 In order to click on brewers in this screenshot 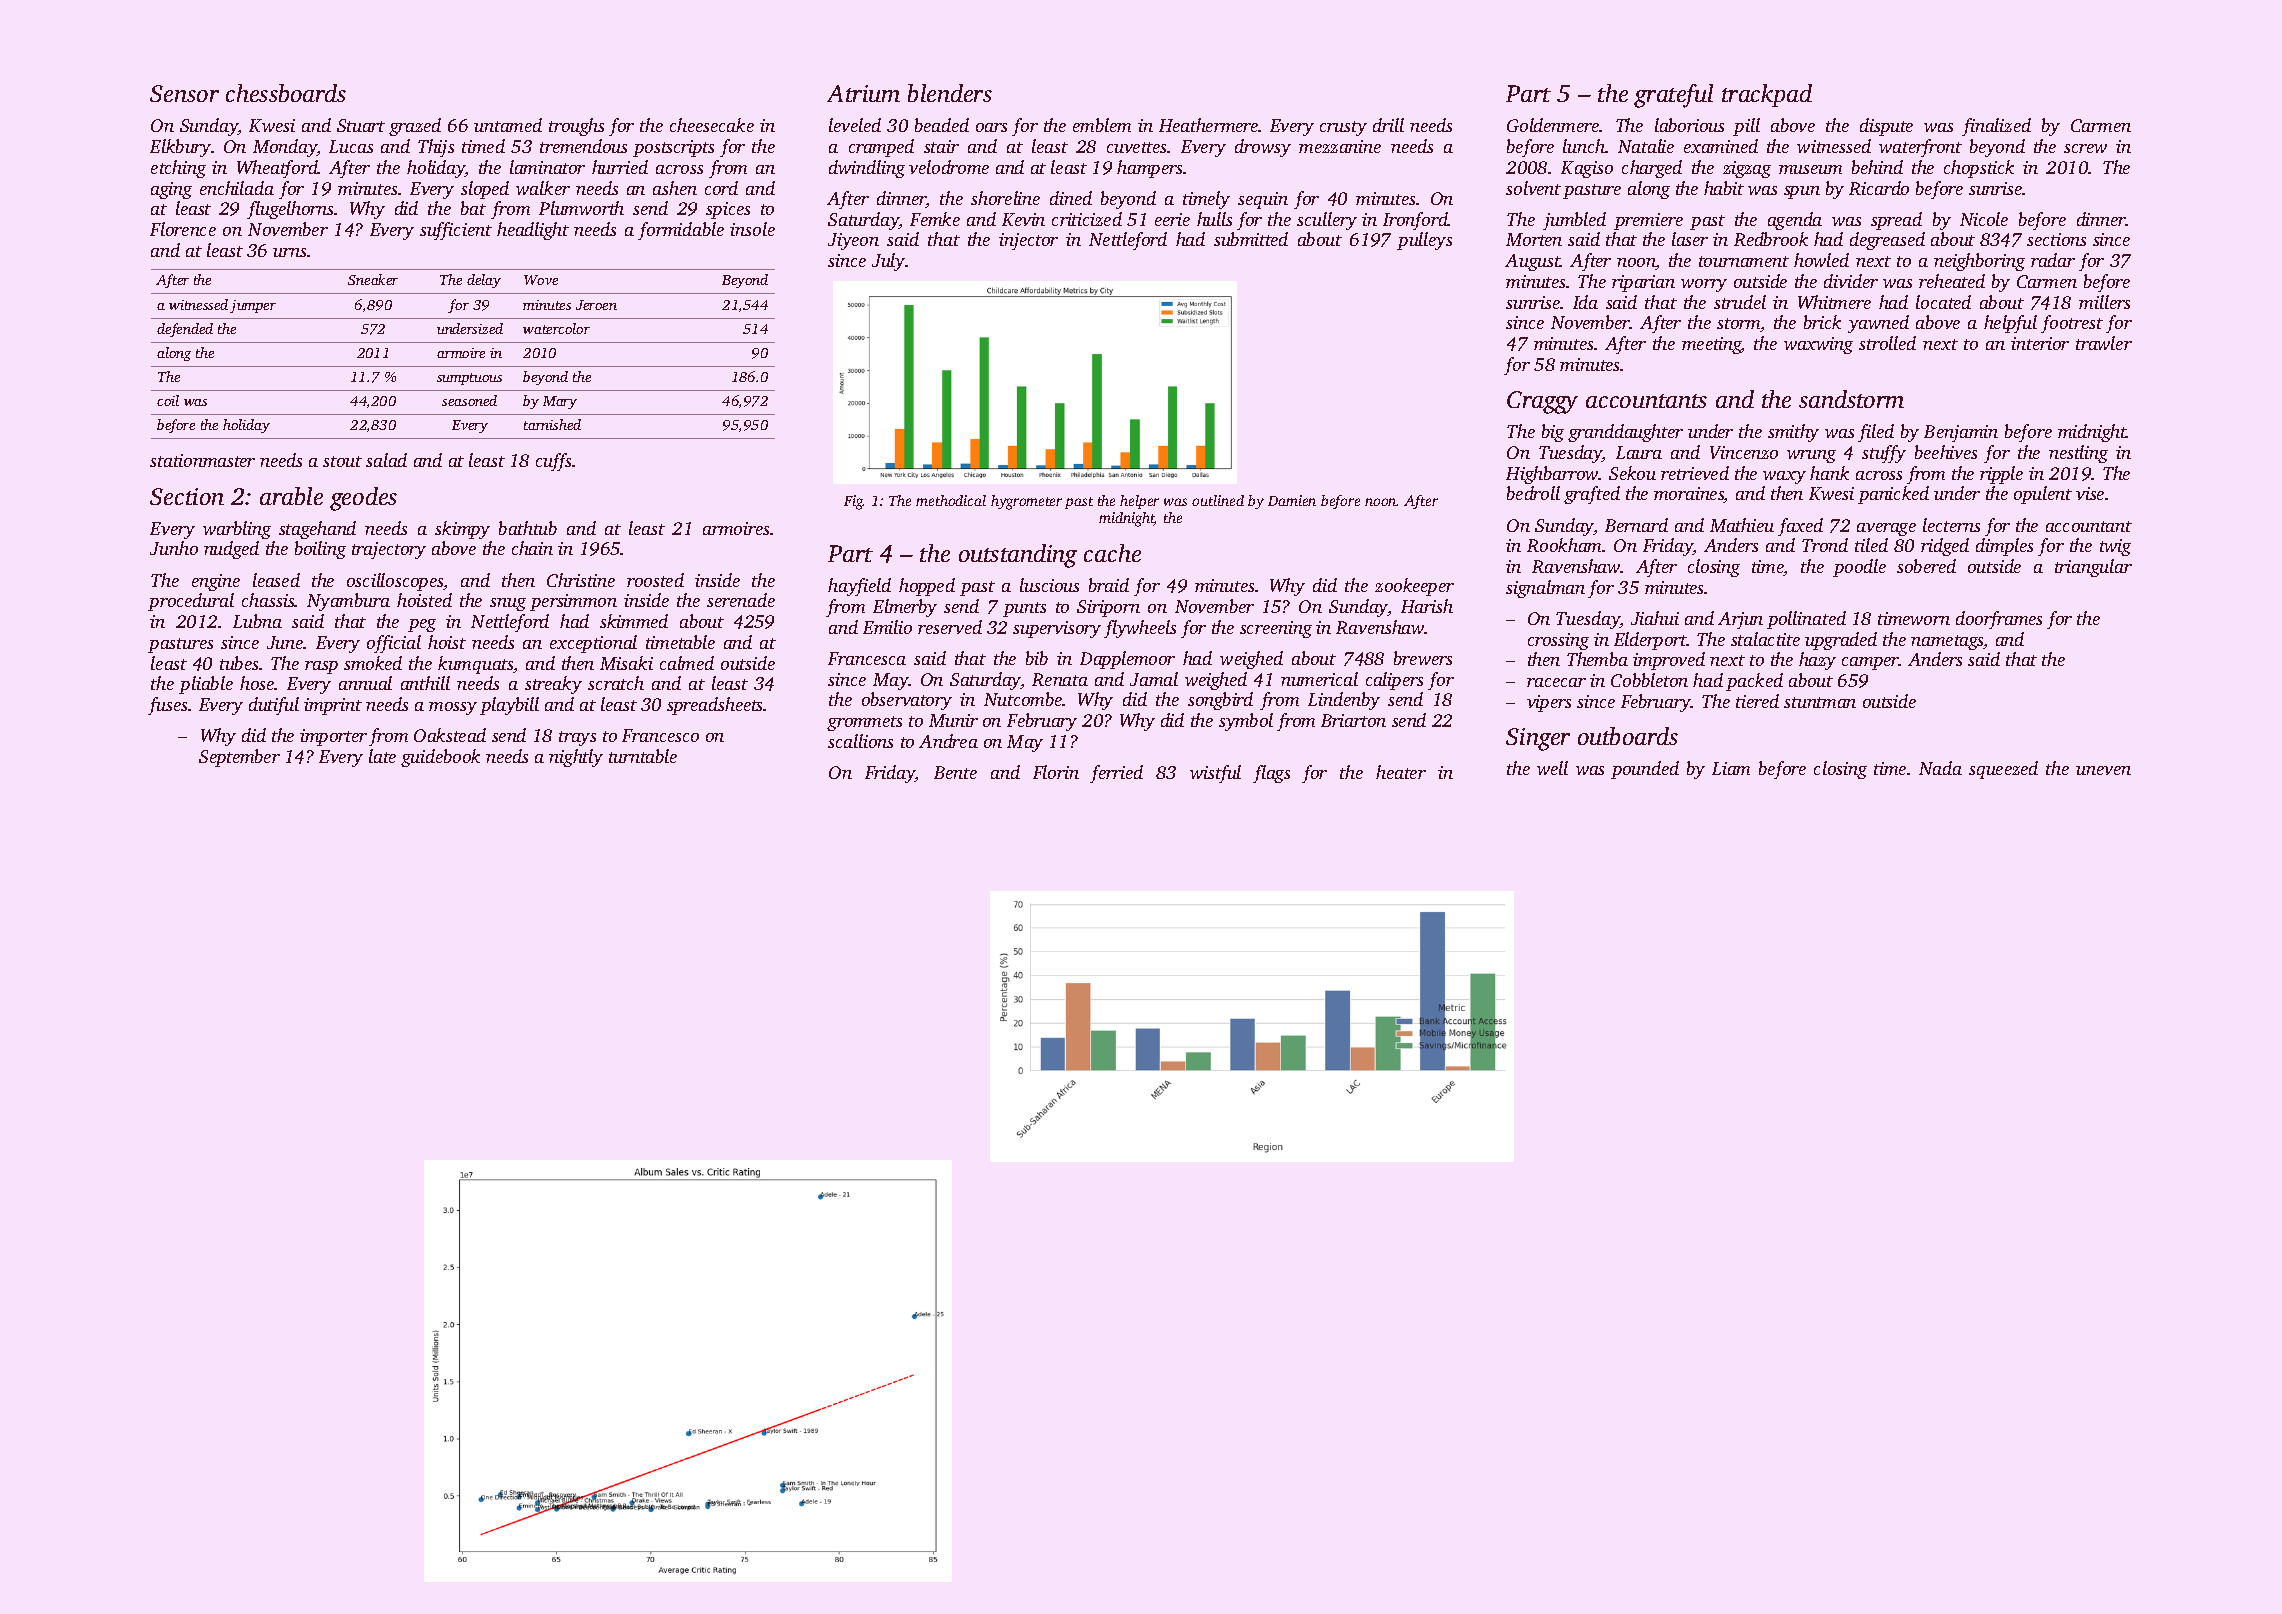, I will do `click(1423, 658)`.
